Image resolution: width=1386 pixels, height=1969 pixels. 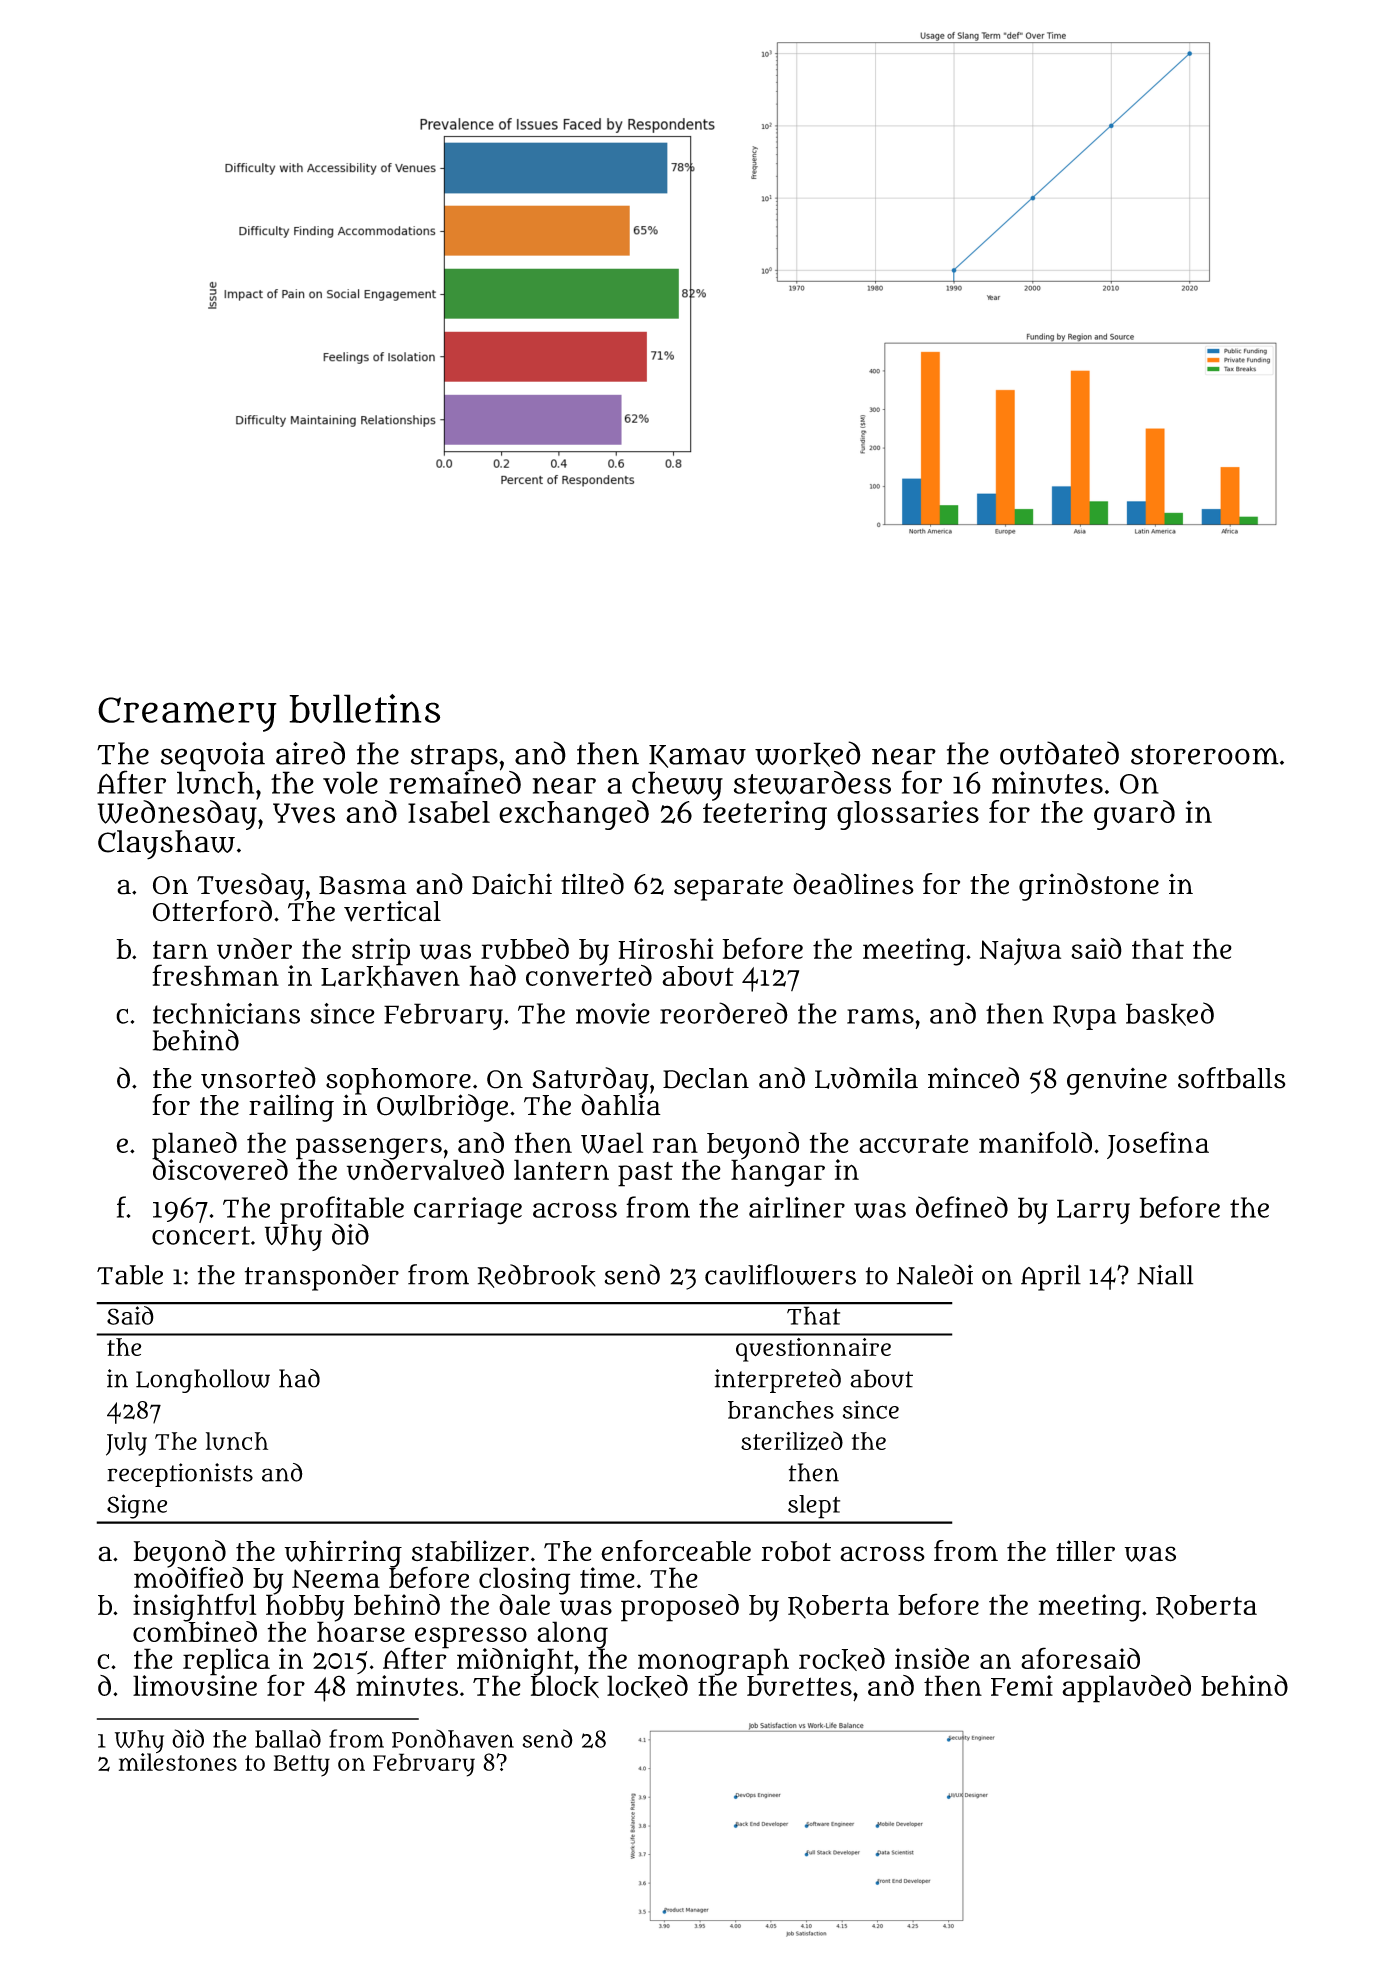 What do you see at coordinates (1089, 887) in the screenshot?
I see `grindstone` at bounding box center [1089, 887].
